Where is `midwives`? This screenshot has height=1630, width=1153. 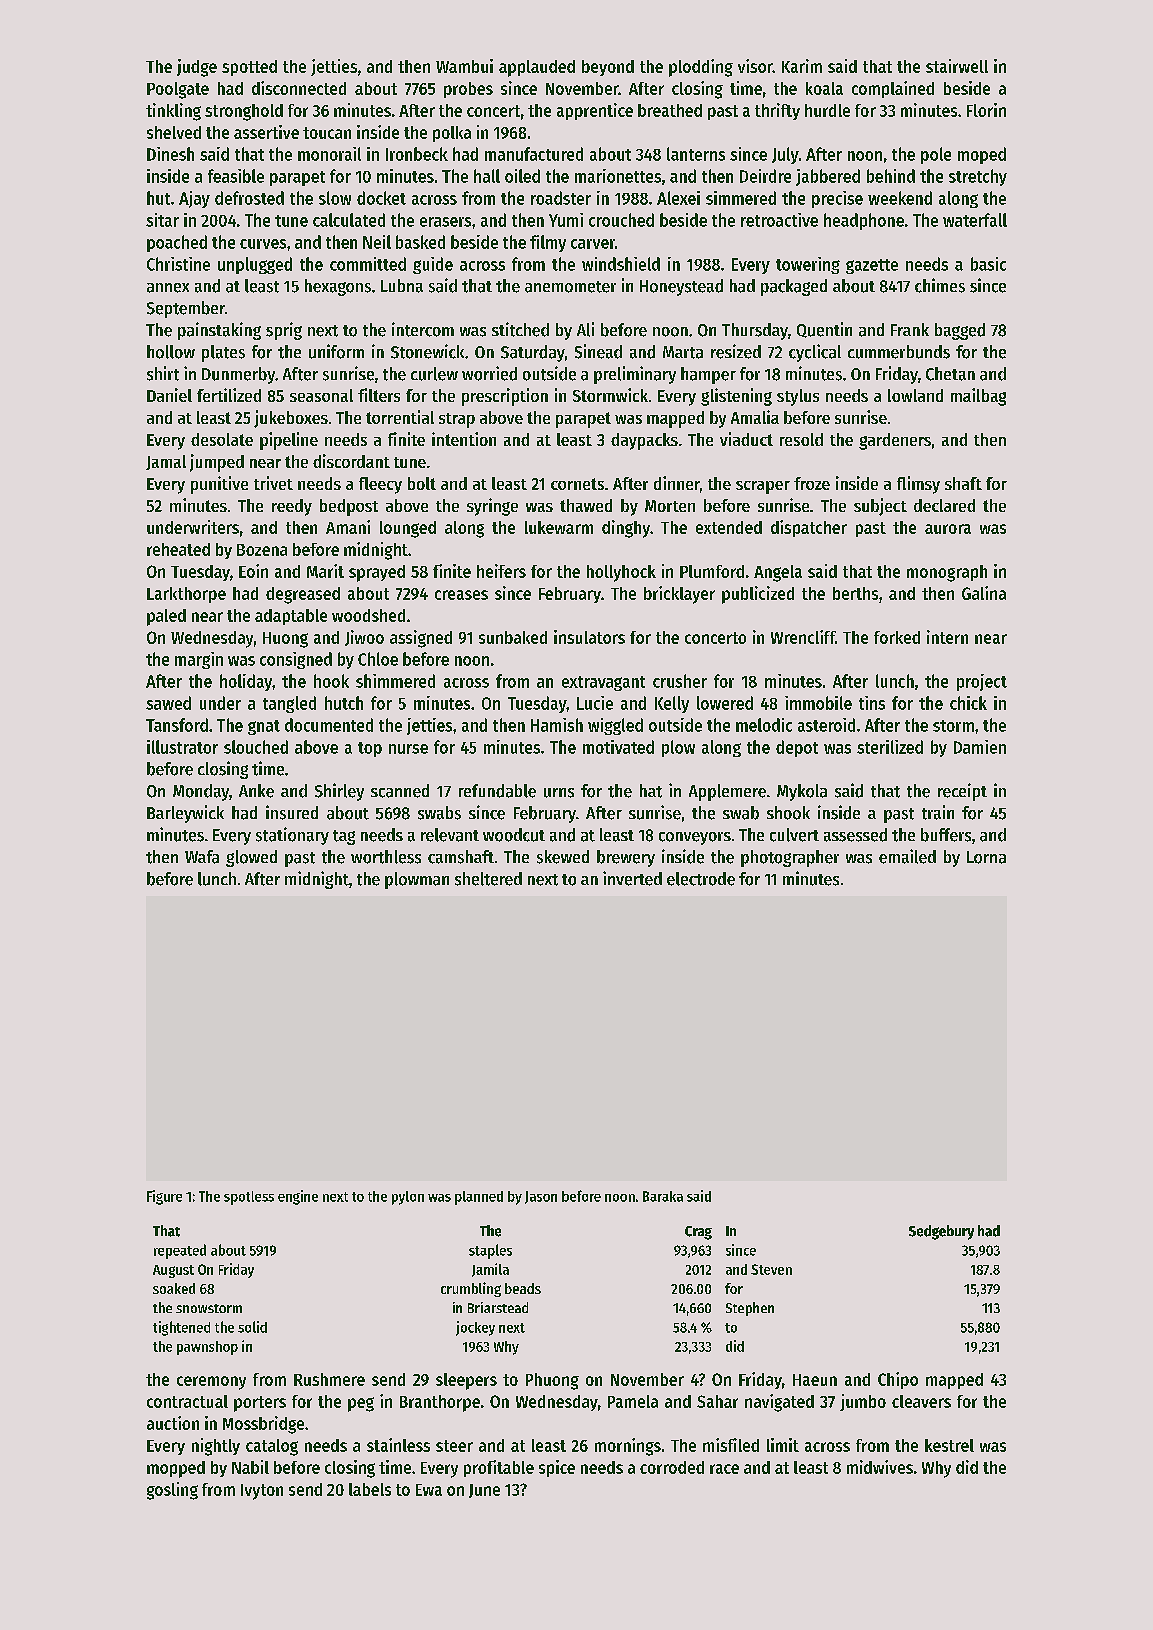
midwives is located at coordinates (880, 1467).
